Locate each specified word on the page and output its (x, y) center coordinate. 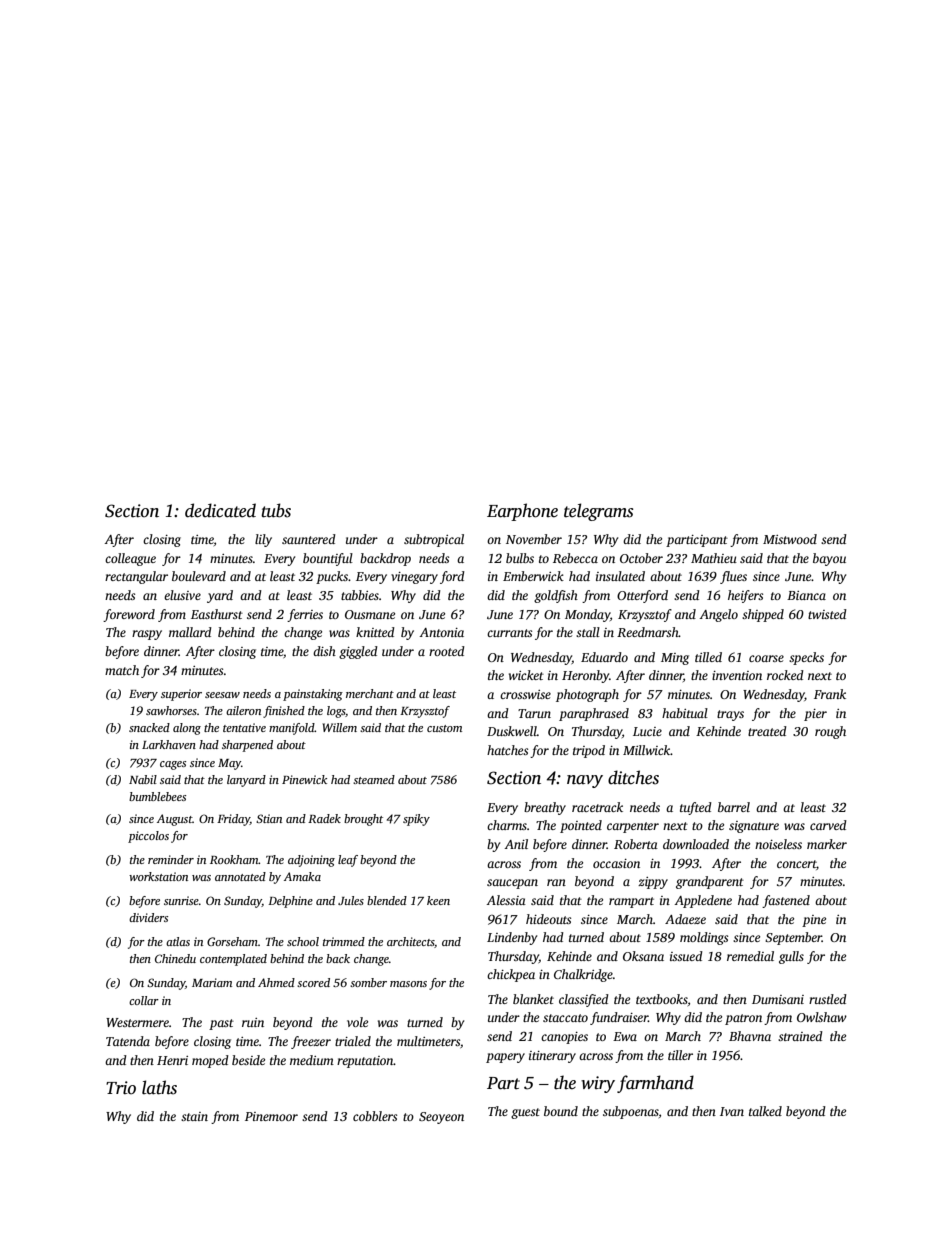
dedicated (220, 510)
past (221, 1024)
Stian (269, 818)
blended (387, 900)
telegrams (598, 512)
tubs (276, 510)
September (793, 938)
